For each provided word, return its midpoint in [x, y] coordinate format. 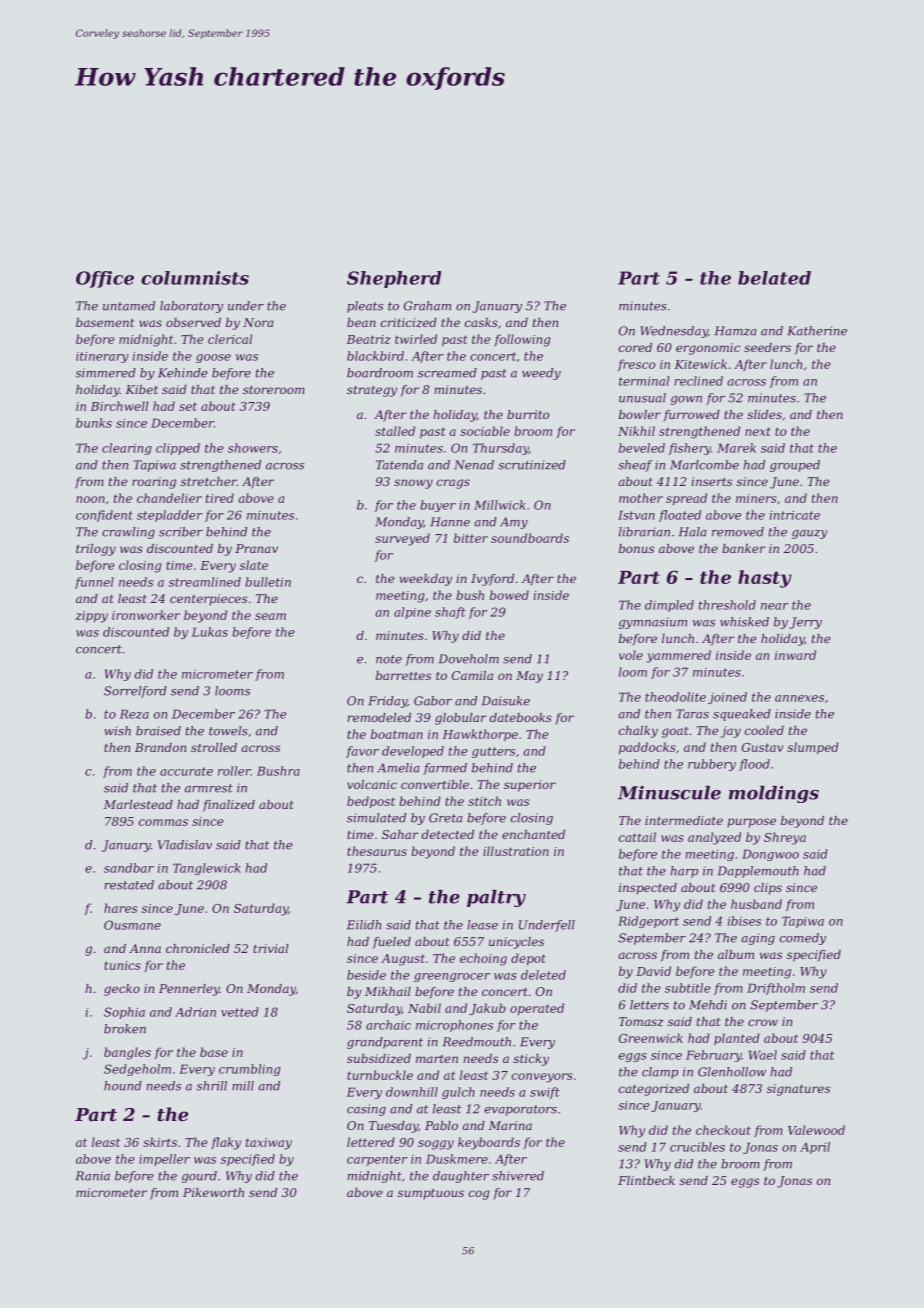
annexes [799, 698]
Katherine [817, 331]
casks [481, 322]
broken [125, 1029]
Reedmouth [477, 1042]
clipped [178, 449]
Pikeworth [213, 1192]
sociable [485, 431]
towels [228, 731]
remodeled [379, 717]
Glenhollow [732, 1072]
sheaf [635, 466]
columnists [195, 278]
